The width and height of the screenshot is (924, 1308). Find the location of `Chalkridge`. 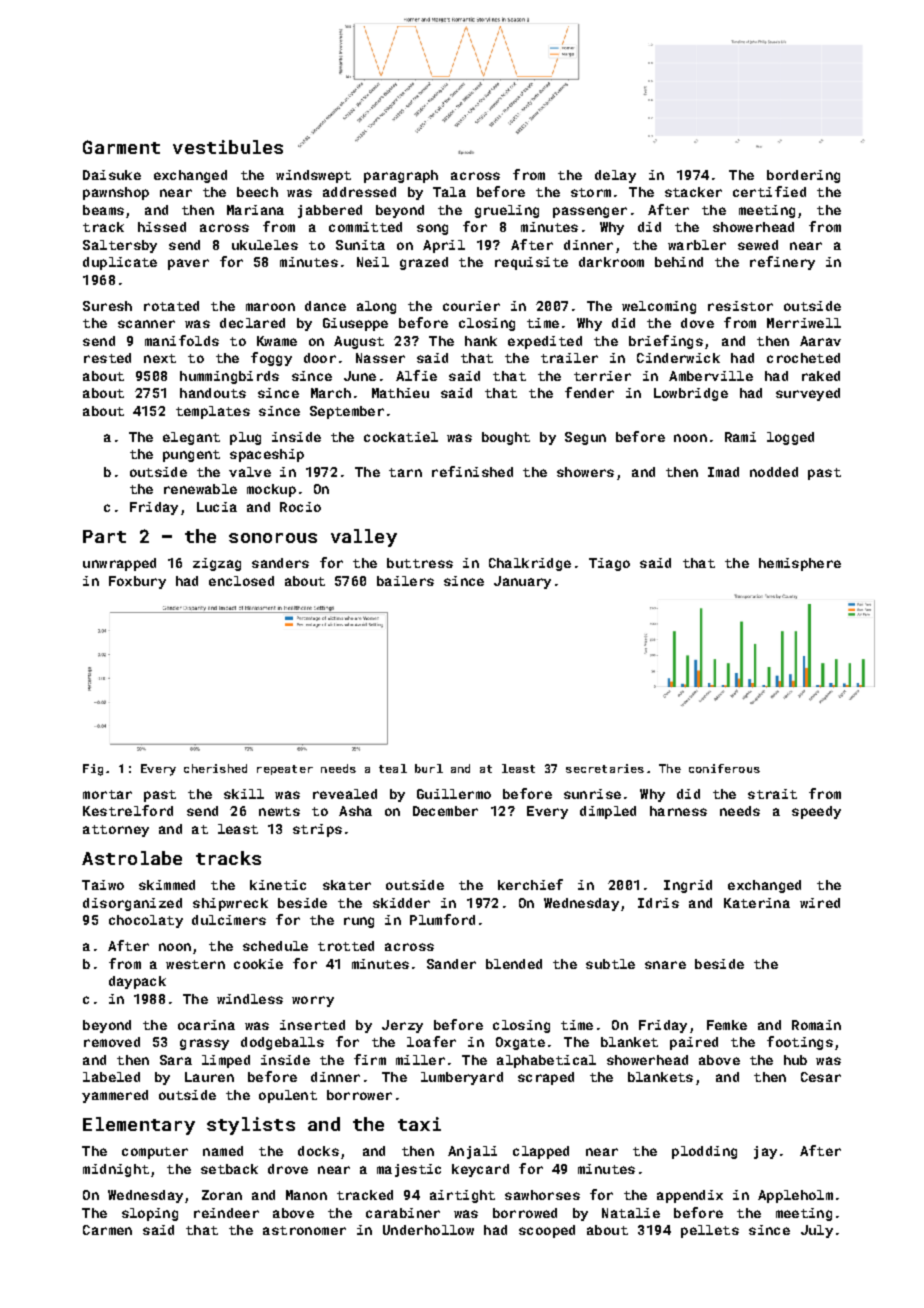

Chalkridge is located at coordinates (530, 564).
